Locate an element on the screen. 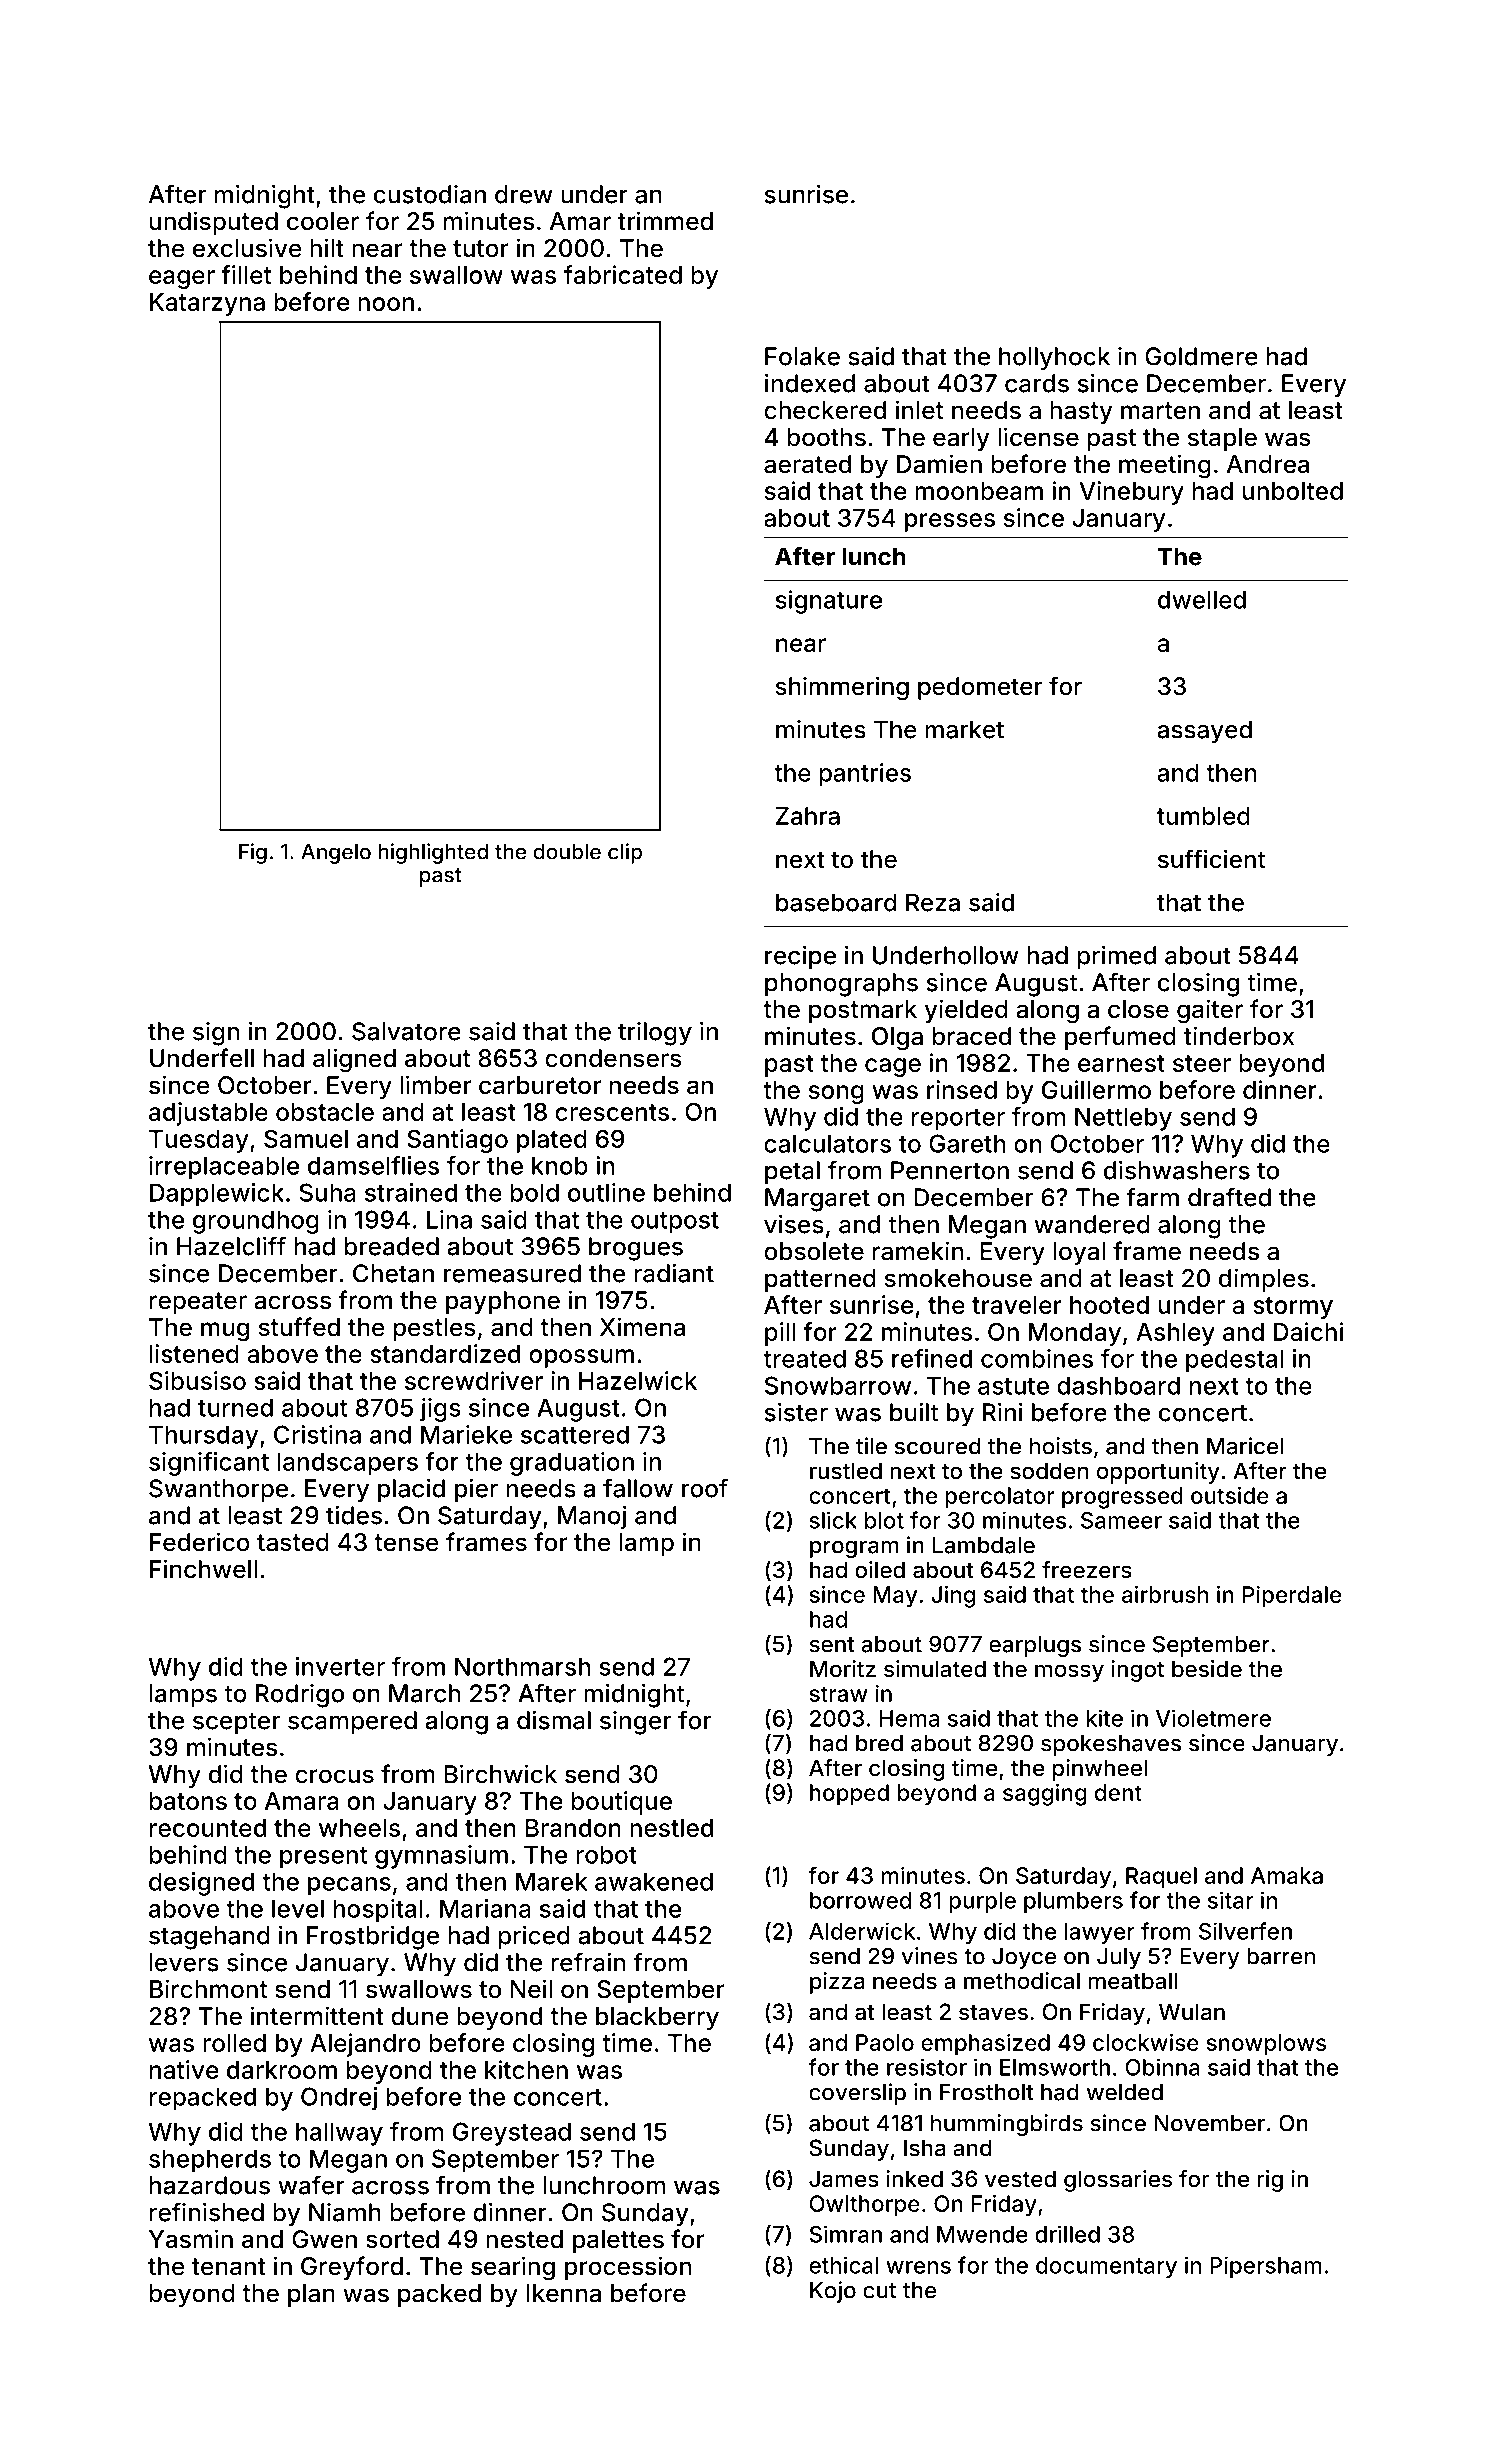 Image resolution: width=1496 pixels, height=2464 pixels. Katarzyna is located at coordinates (207, 304).
